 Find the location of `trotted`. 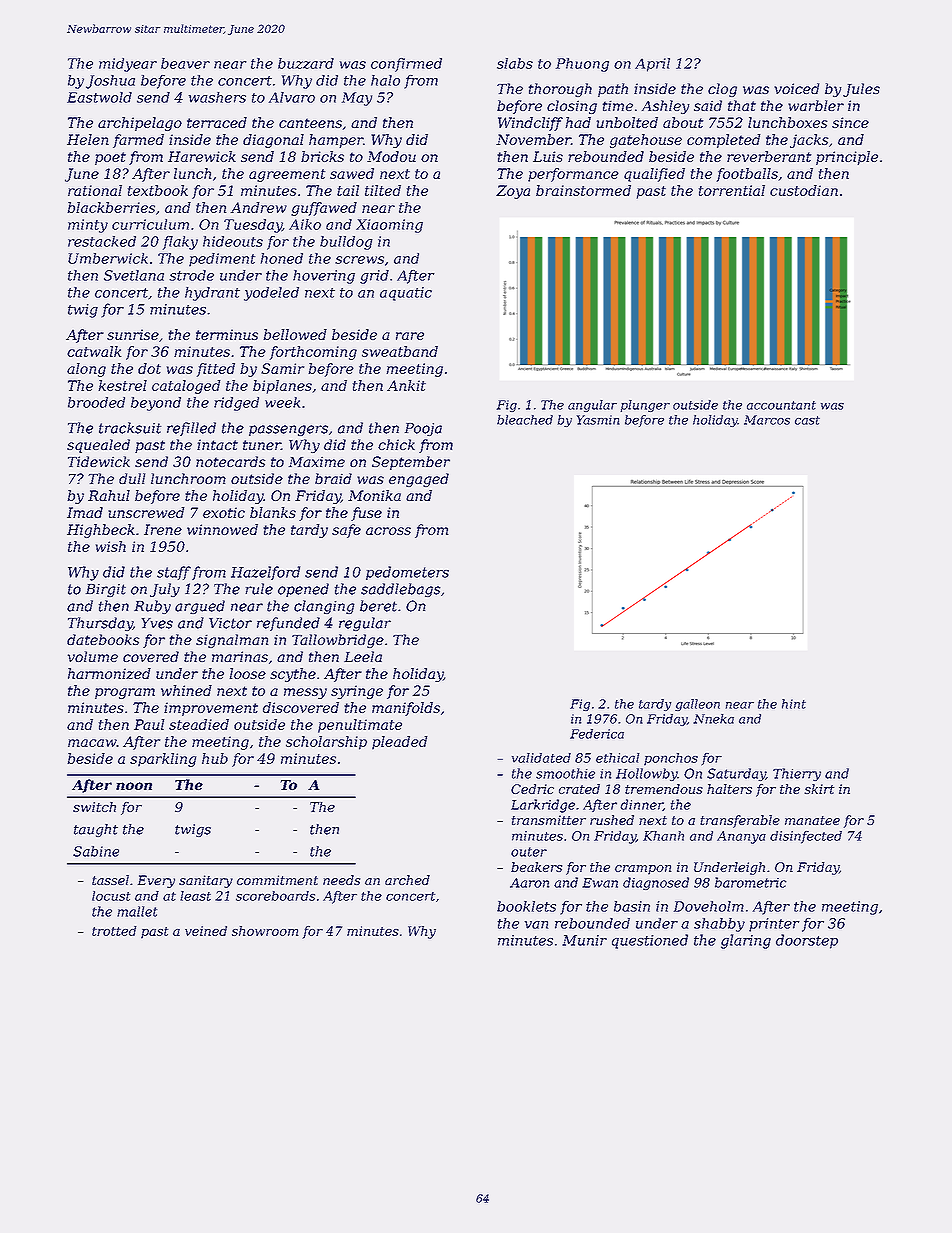

trotted is located at coordinates (114, 931).
